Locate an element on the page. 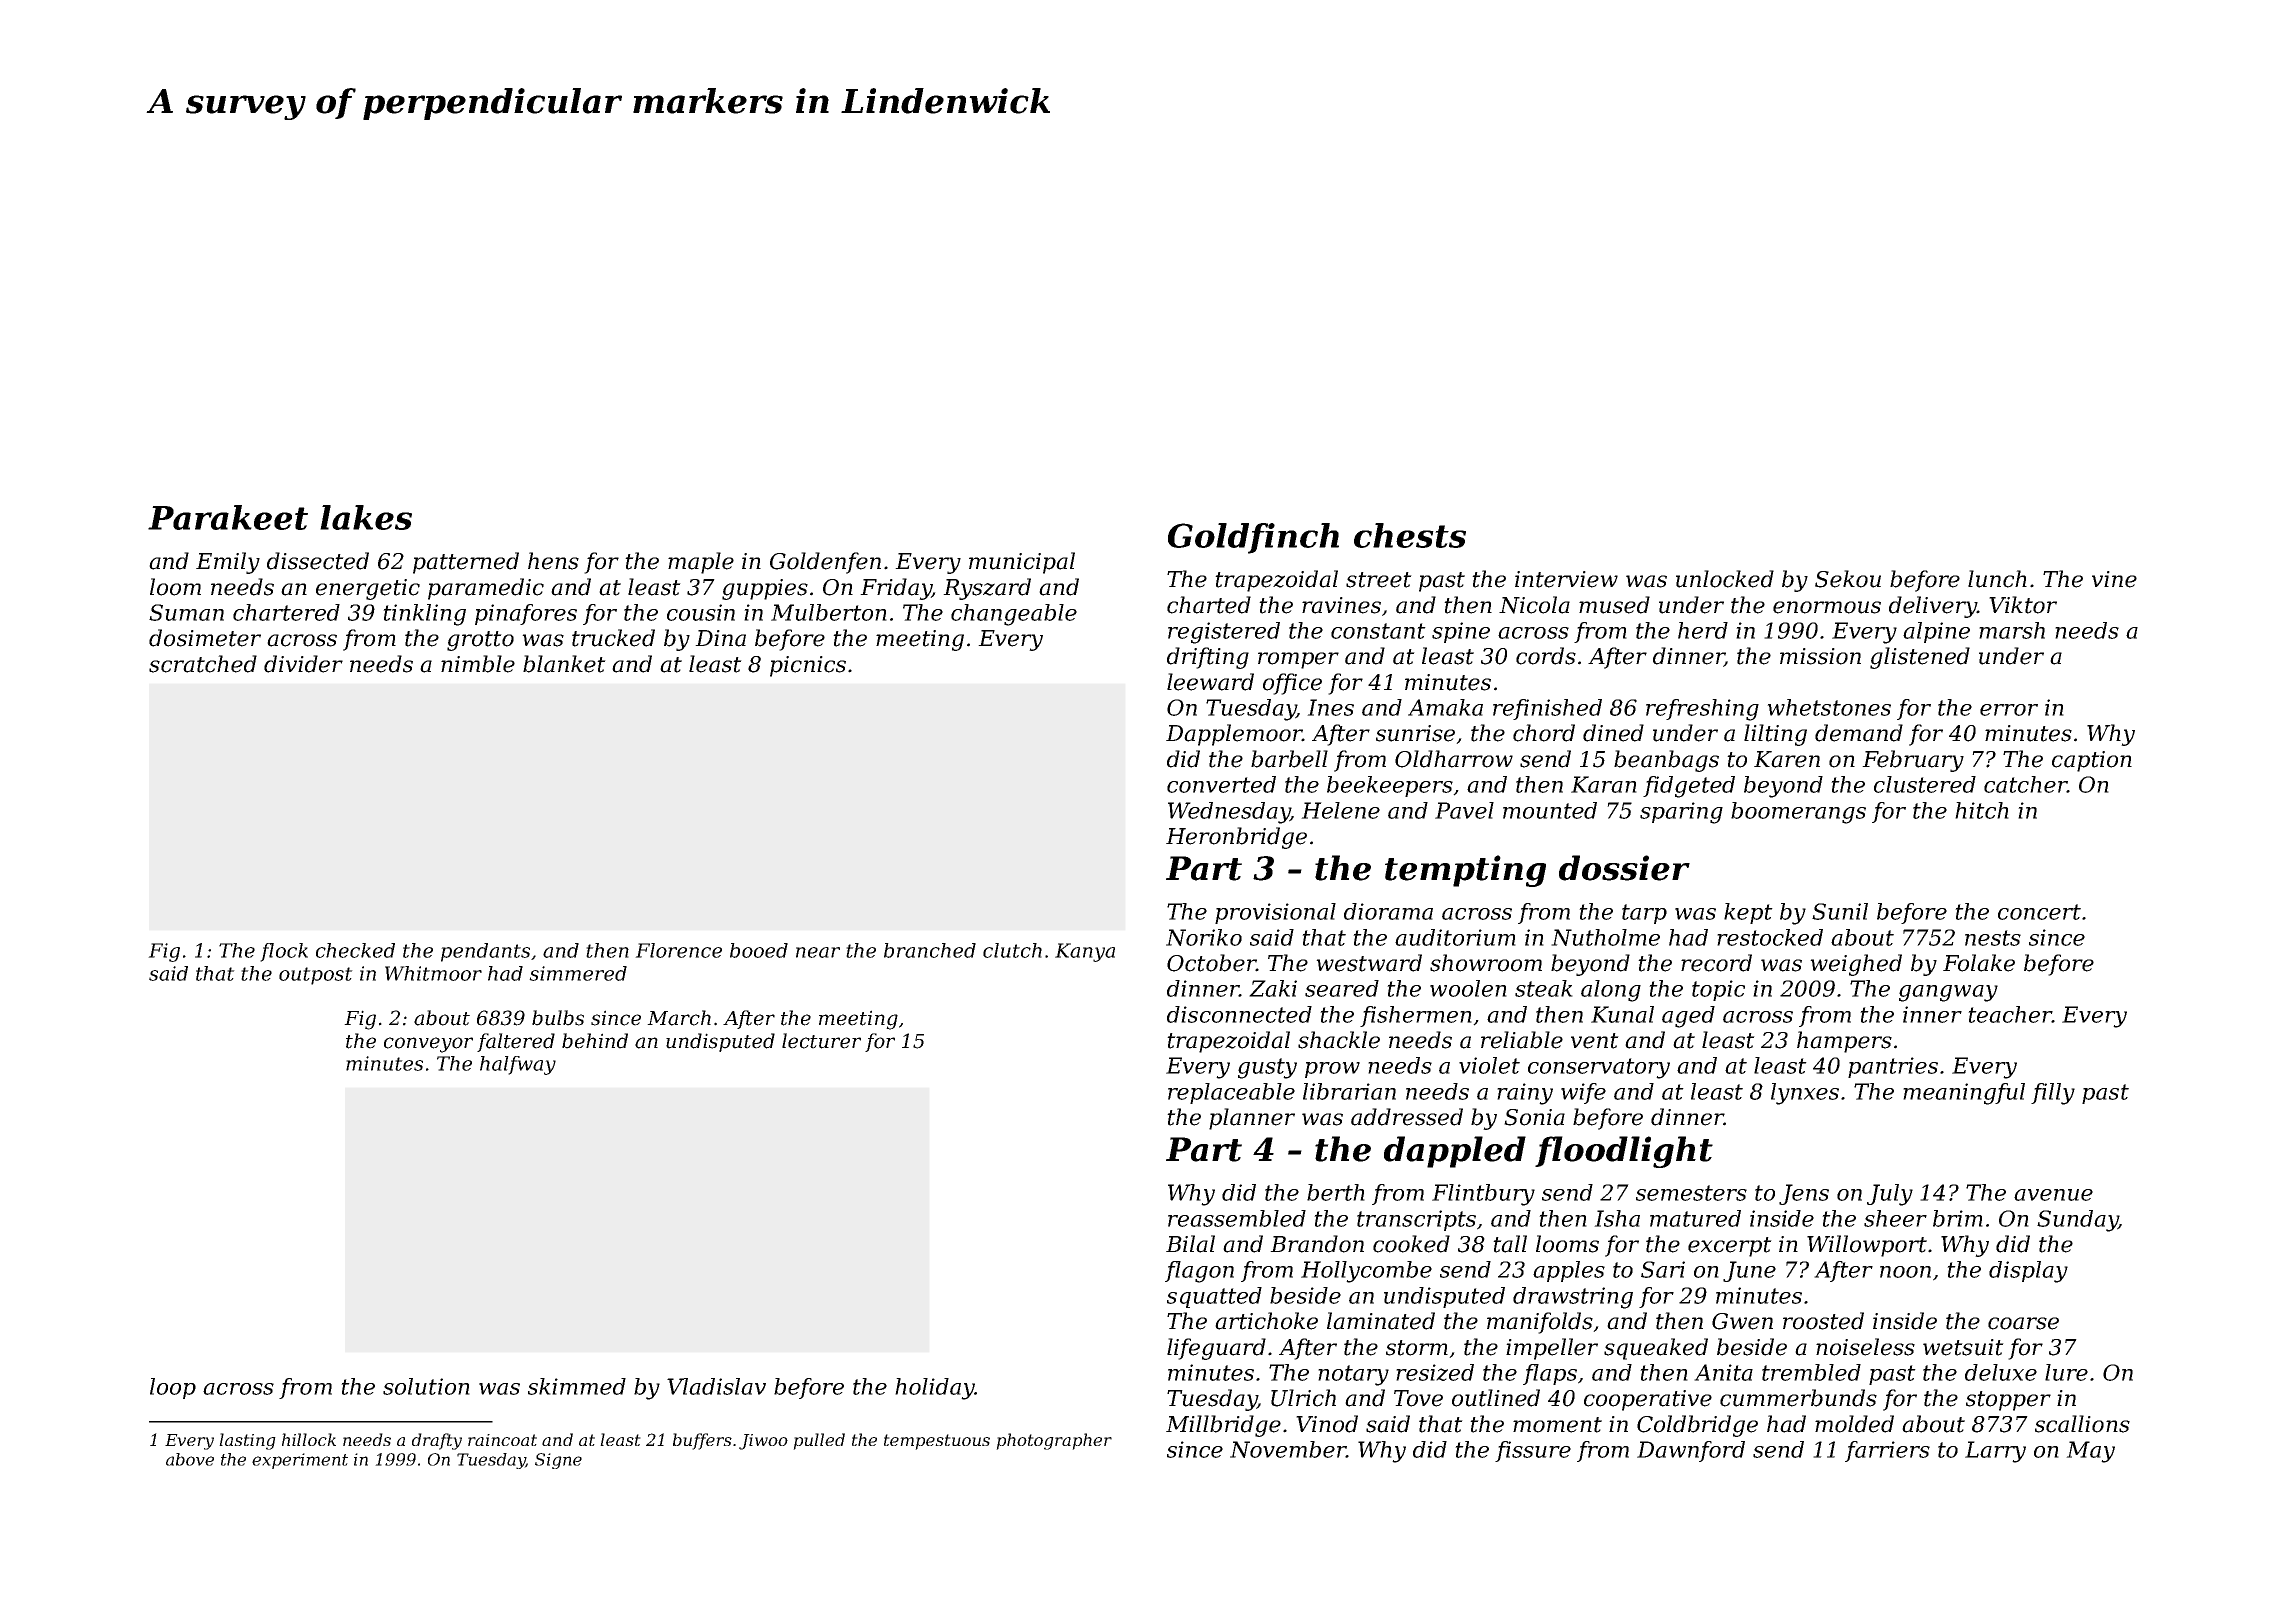 The image size is (2292, 1620). experiment is located at coordinates (300, 1461).
